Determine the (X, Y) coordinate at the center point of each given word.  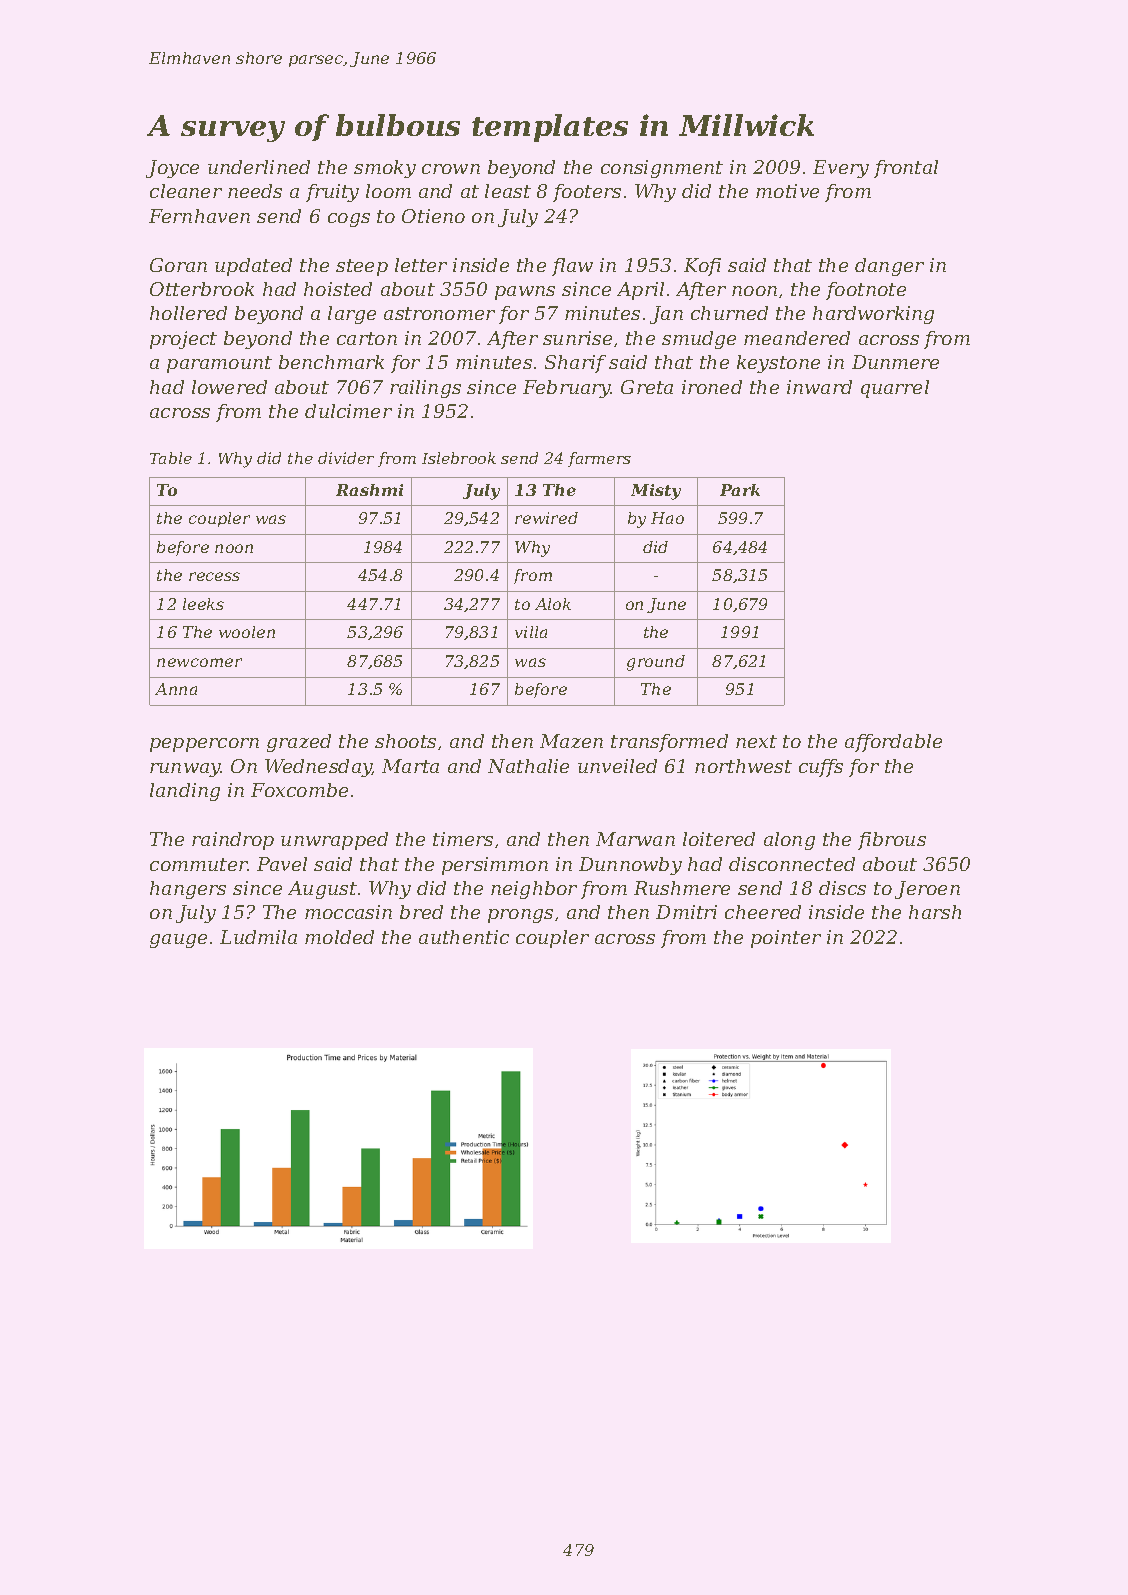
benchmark (331, 362)
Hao (667, 518)
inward (819, 387)
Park (740, 490)
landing (185, 792)
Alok (553, 604)
